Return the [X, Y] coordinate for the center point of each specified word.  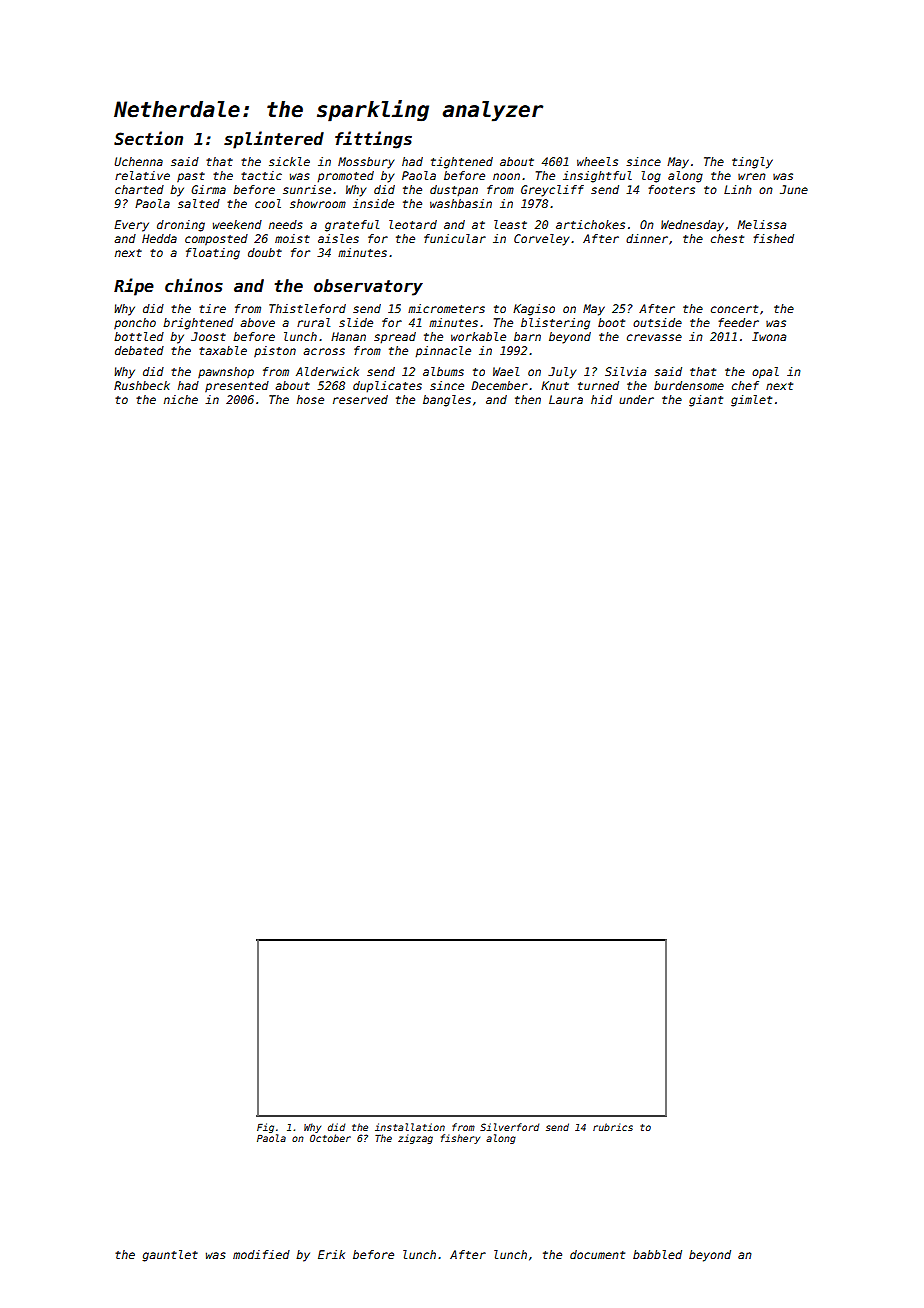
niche [181, 399]
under [636, 399]
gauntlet [170, 1256]
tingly [752, 163]
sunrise [307, 189]
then [528, 399]
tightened [462, 163]
